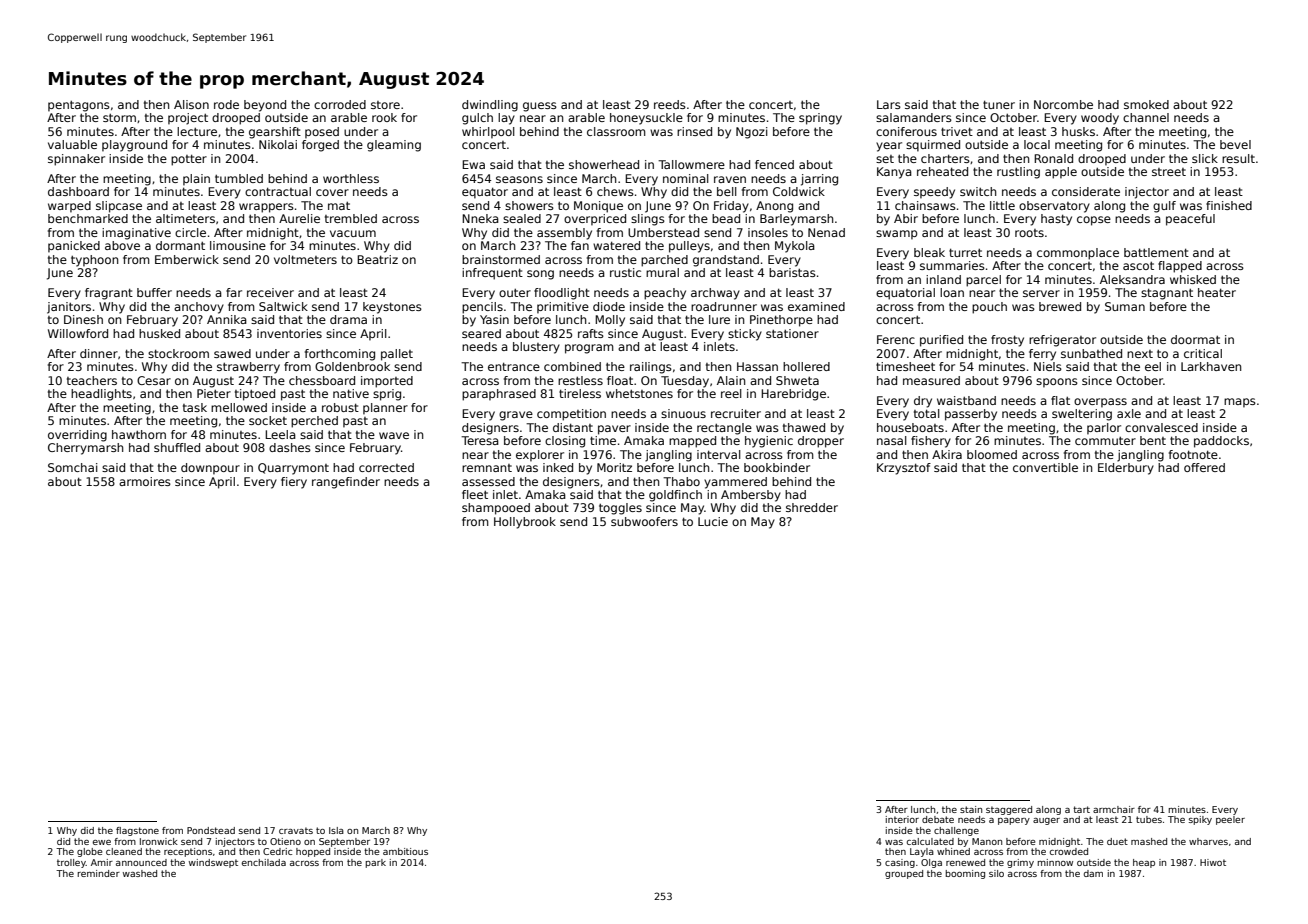 This screenshot has width=1308, height=924. I want to click on tuner, so click(999, 104).
